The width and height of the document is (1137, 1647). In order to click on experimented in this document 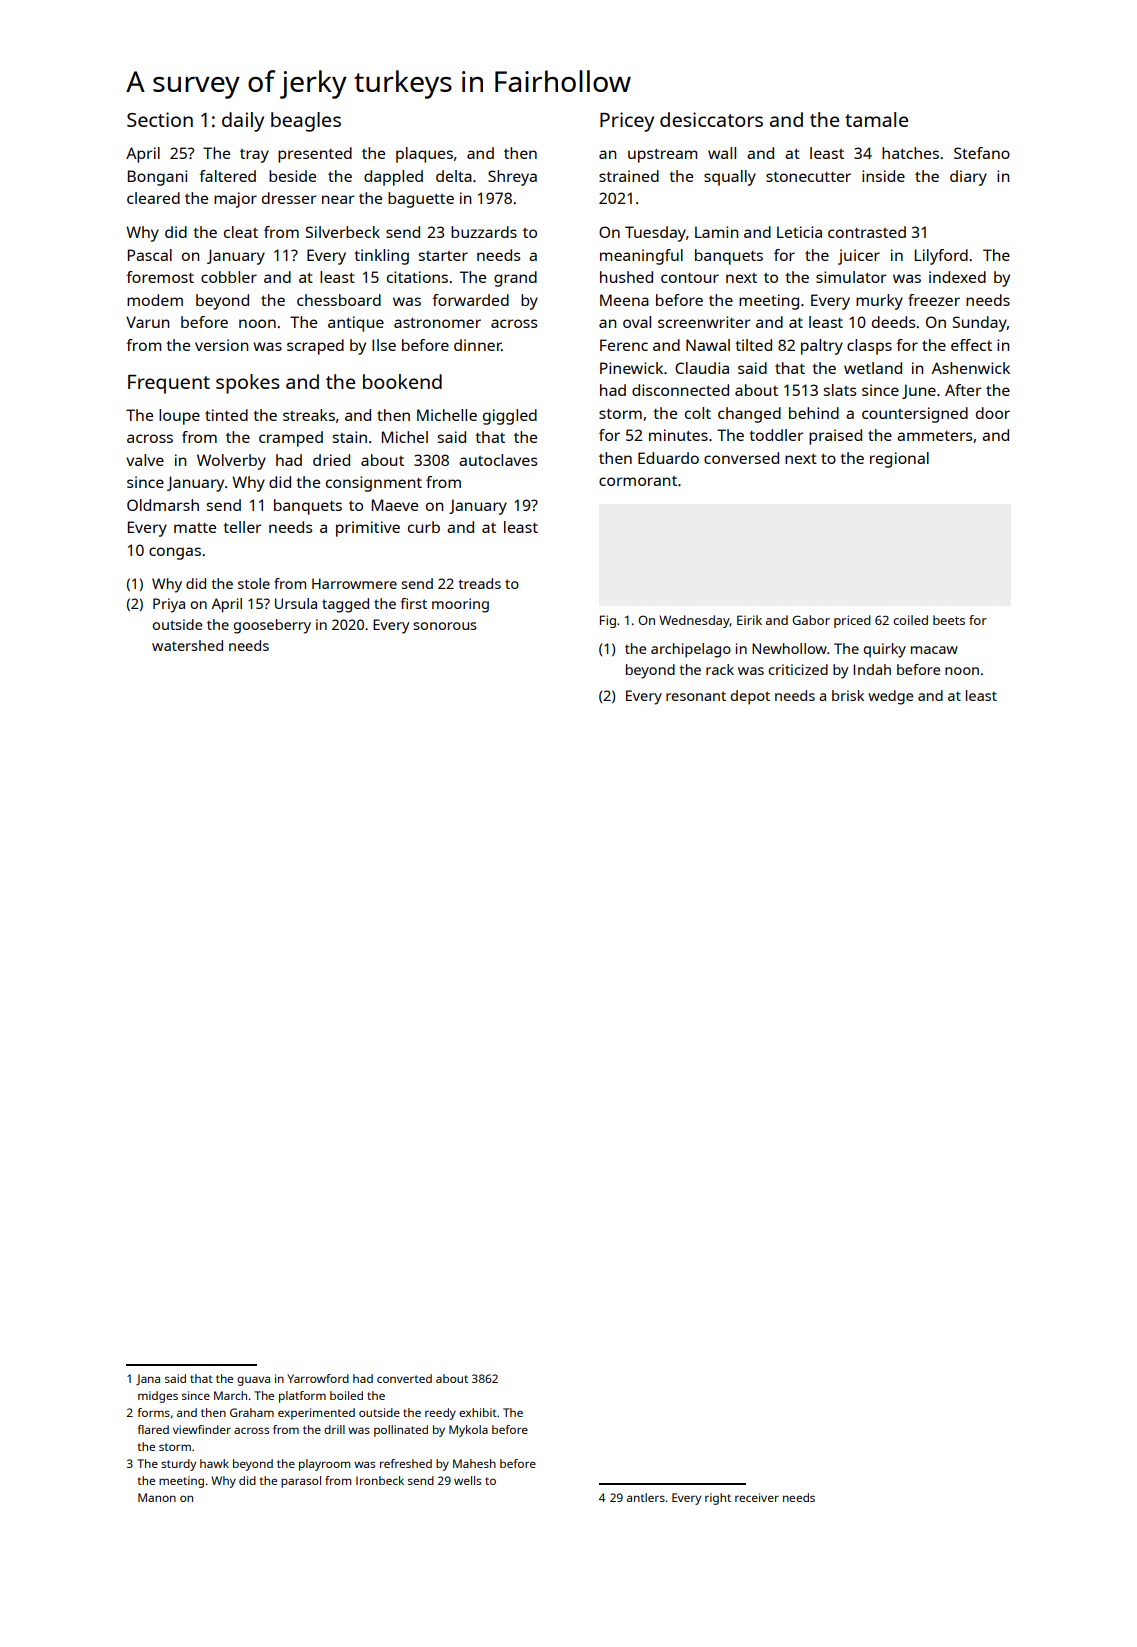, I will do `click(316, 1414)`.
